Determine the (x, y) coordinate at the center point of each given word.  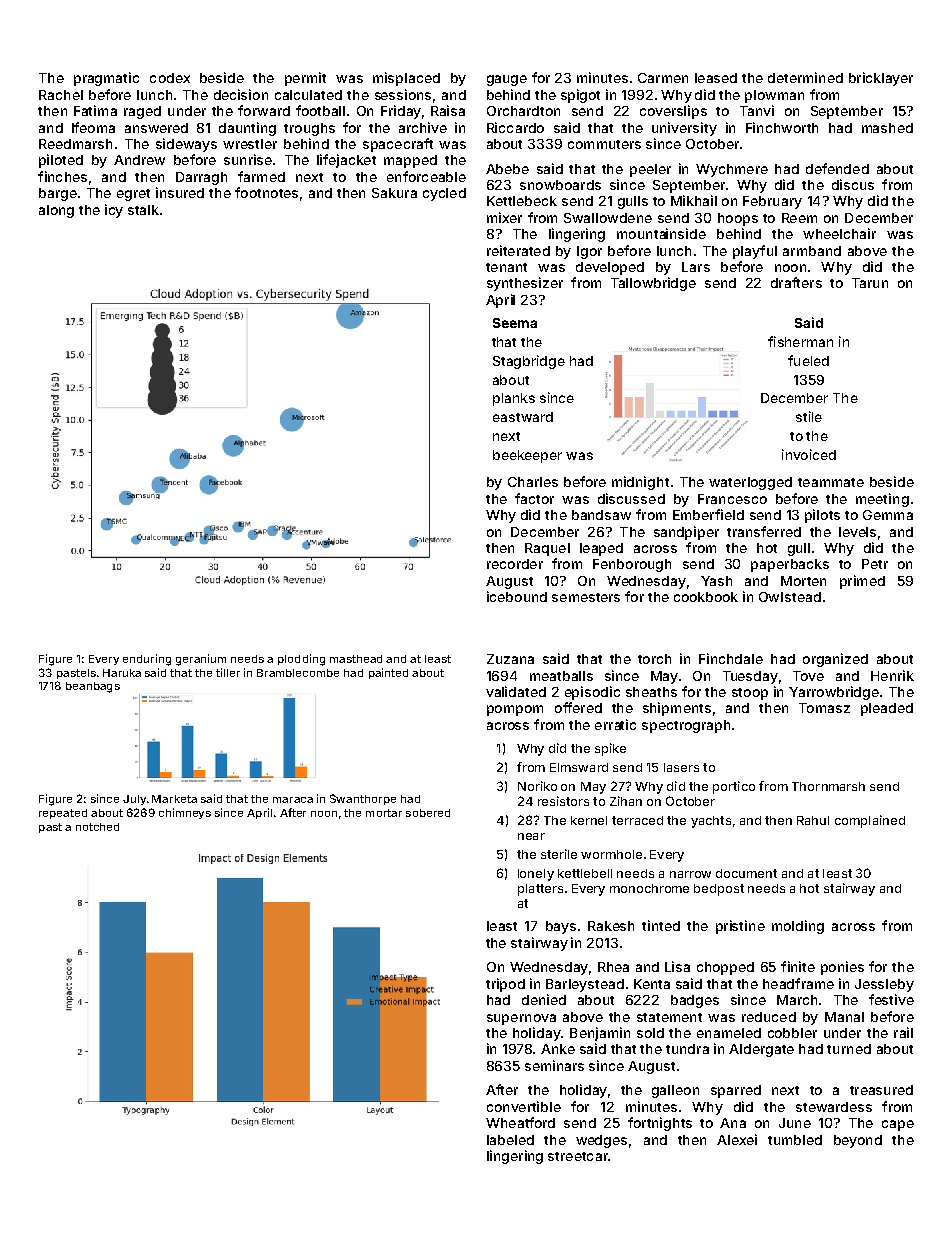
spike (610, 749)
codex (170, 78)
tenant (506, 267)
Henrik (892, 675)
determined (805, 77)
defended (837, 168)
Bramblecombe (298, 673)
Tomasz (824, 708)
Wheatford (520, 1122)
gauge (507, 80)
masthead (356, 659)
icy (114, 211)
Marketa (174, 799)
